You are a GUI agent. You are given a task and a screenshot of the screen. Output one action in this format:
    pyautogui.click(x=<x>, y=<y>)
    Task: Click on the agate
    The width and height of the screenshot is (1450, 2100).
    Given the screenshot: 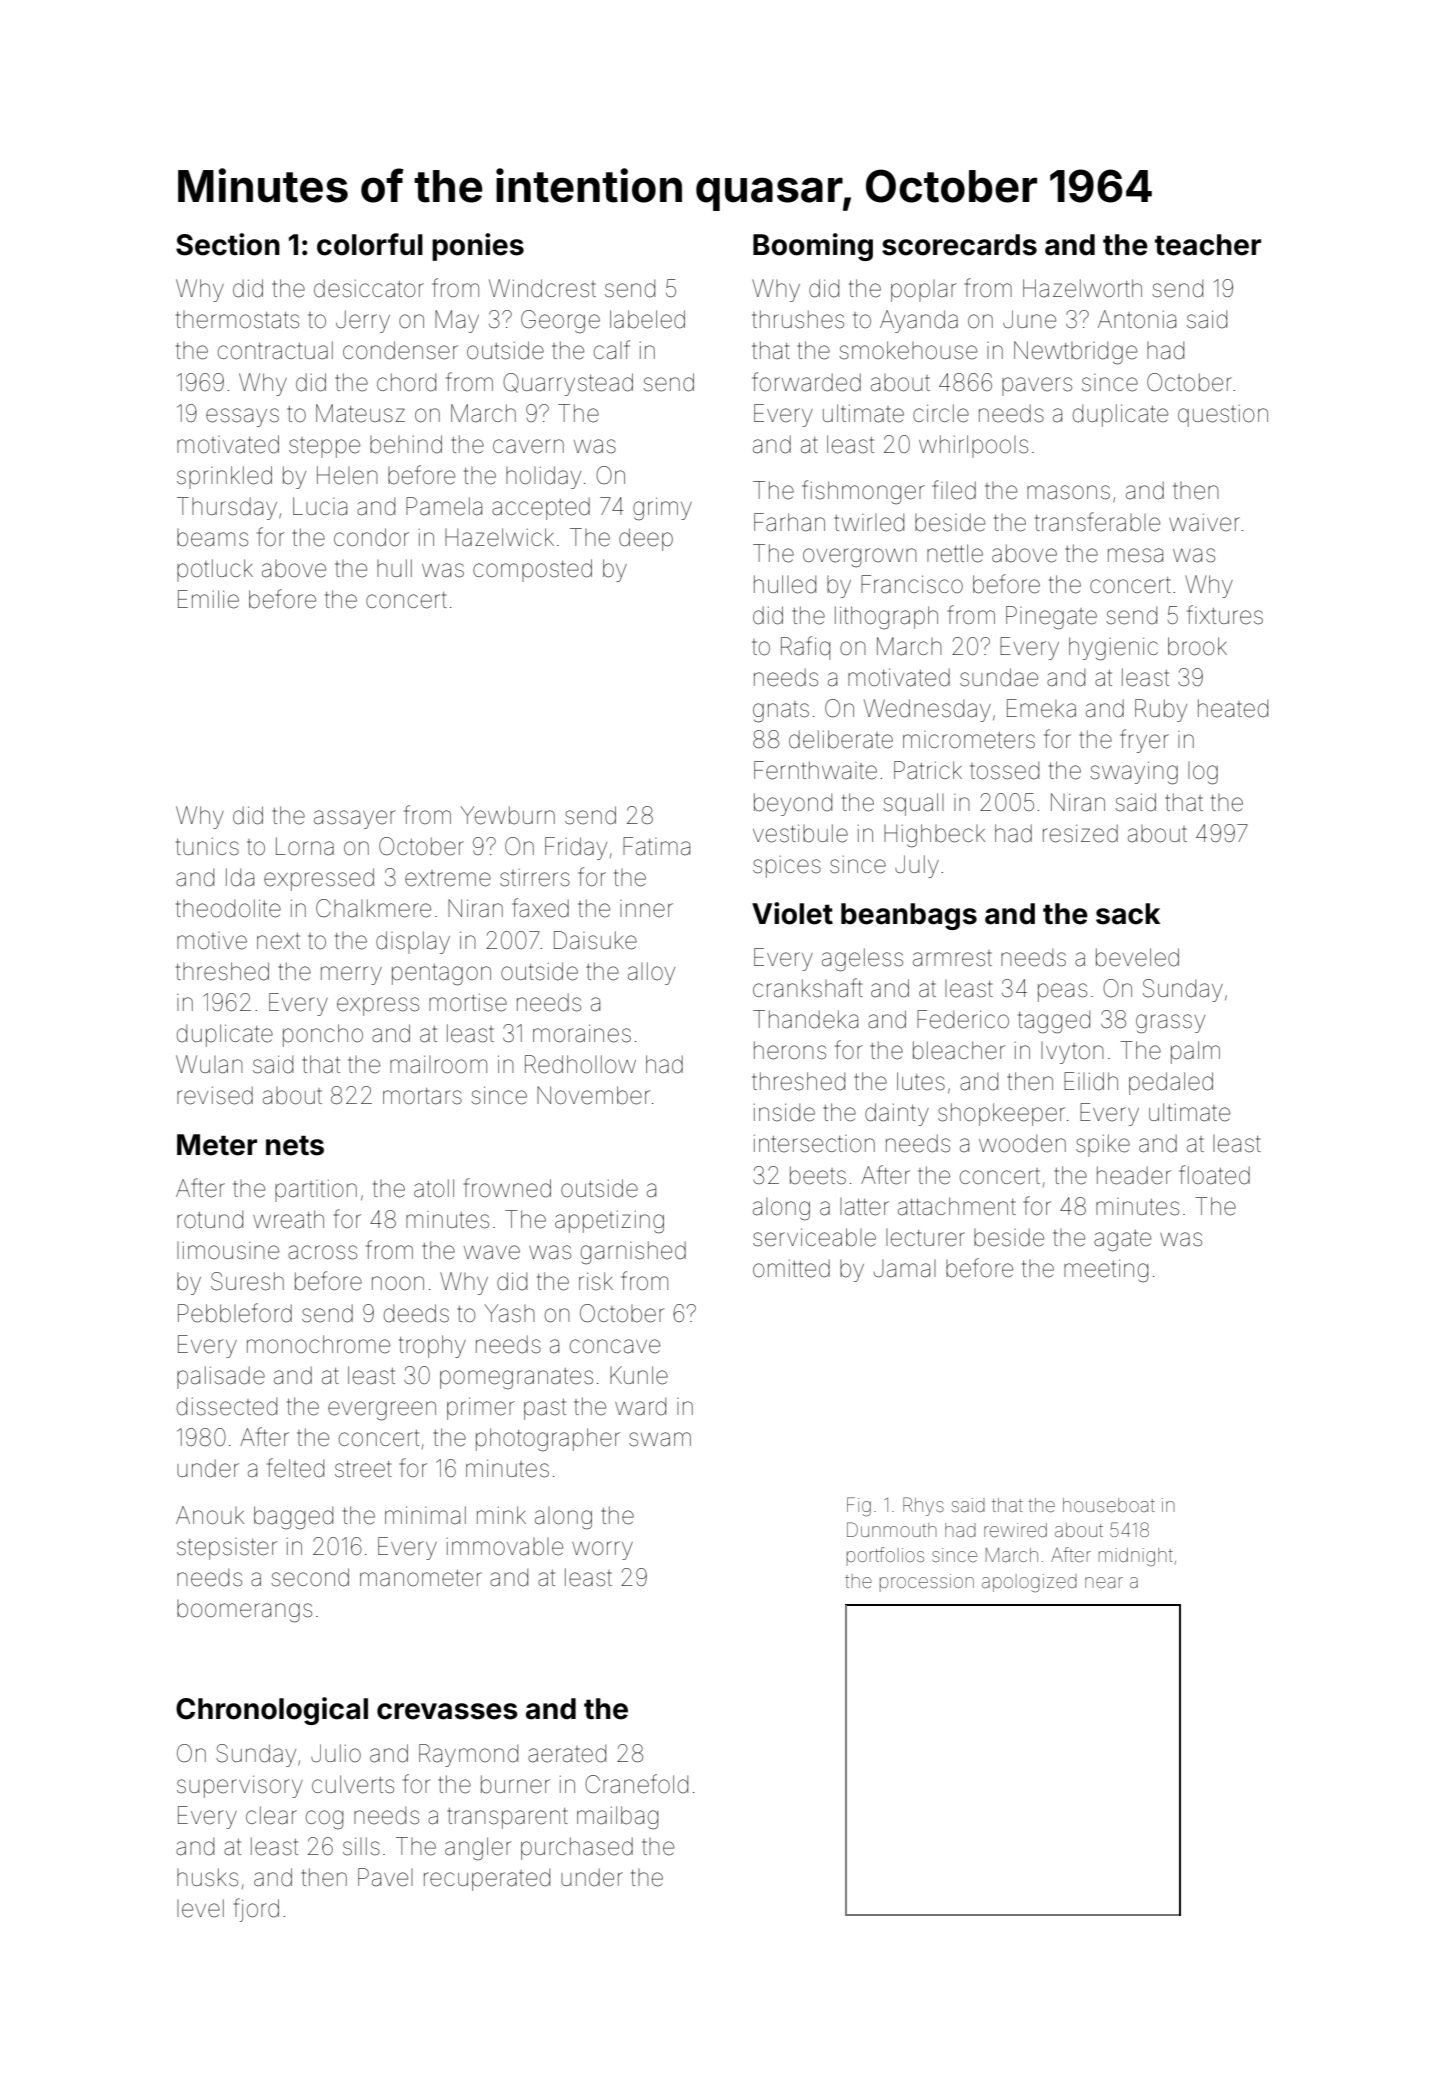 What is the action you would take?
    pyautogui.click(x=1122, y=1241)
